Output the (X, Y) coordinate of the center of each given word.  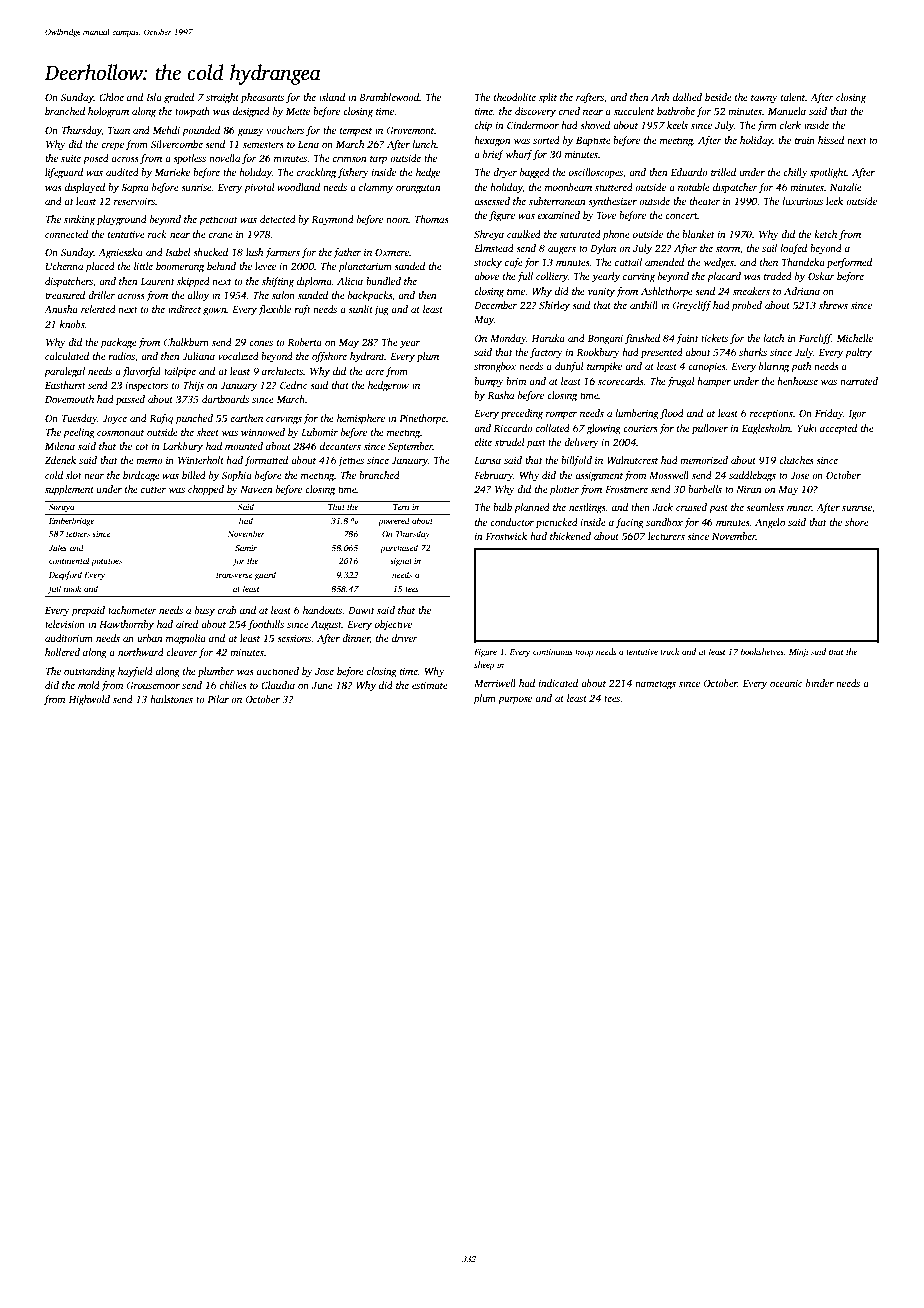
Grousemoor (153, 685)
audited (122, 172)
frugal (681, 382)
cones (261, 343)
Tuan (119, 130)
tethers (78, 533)
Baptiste (593, 142)
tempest (356, 132)
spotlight (828, 173)
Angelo (770, 523)
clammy (376, 188)
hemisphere (361, 419)
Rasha (500, 395)
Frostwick (506, 536)
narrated (859, 381)
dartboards (225, 399)
